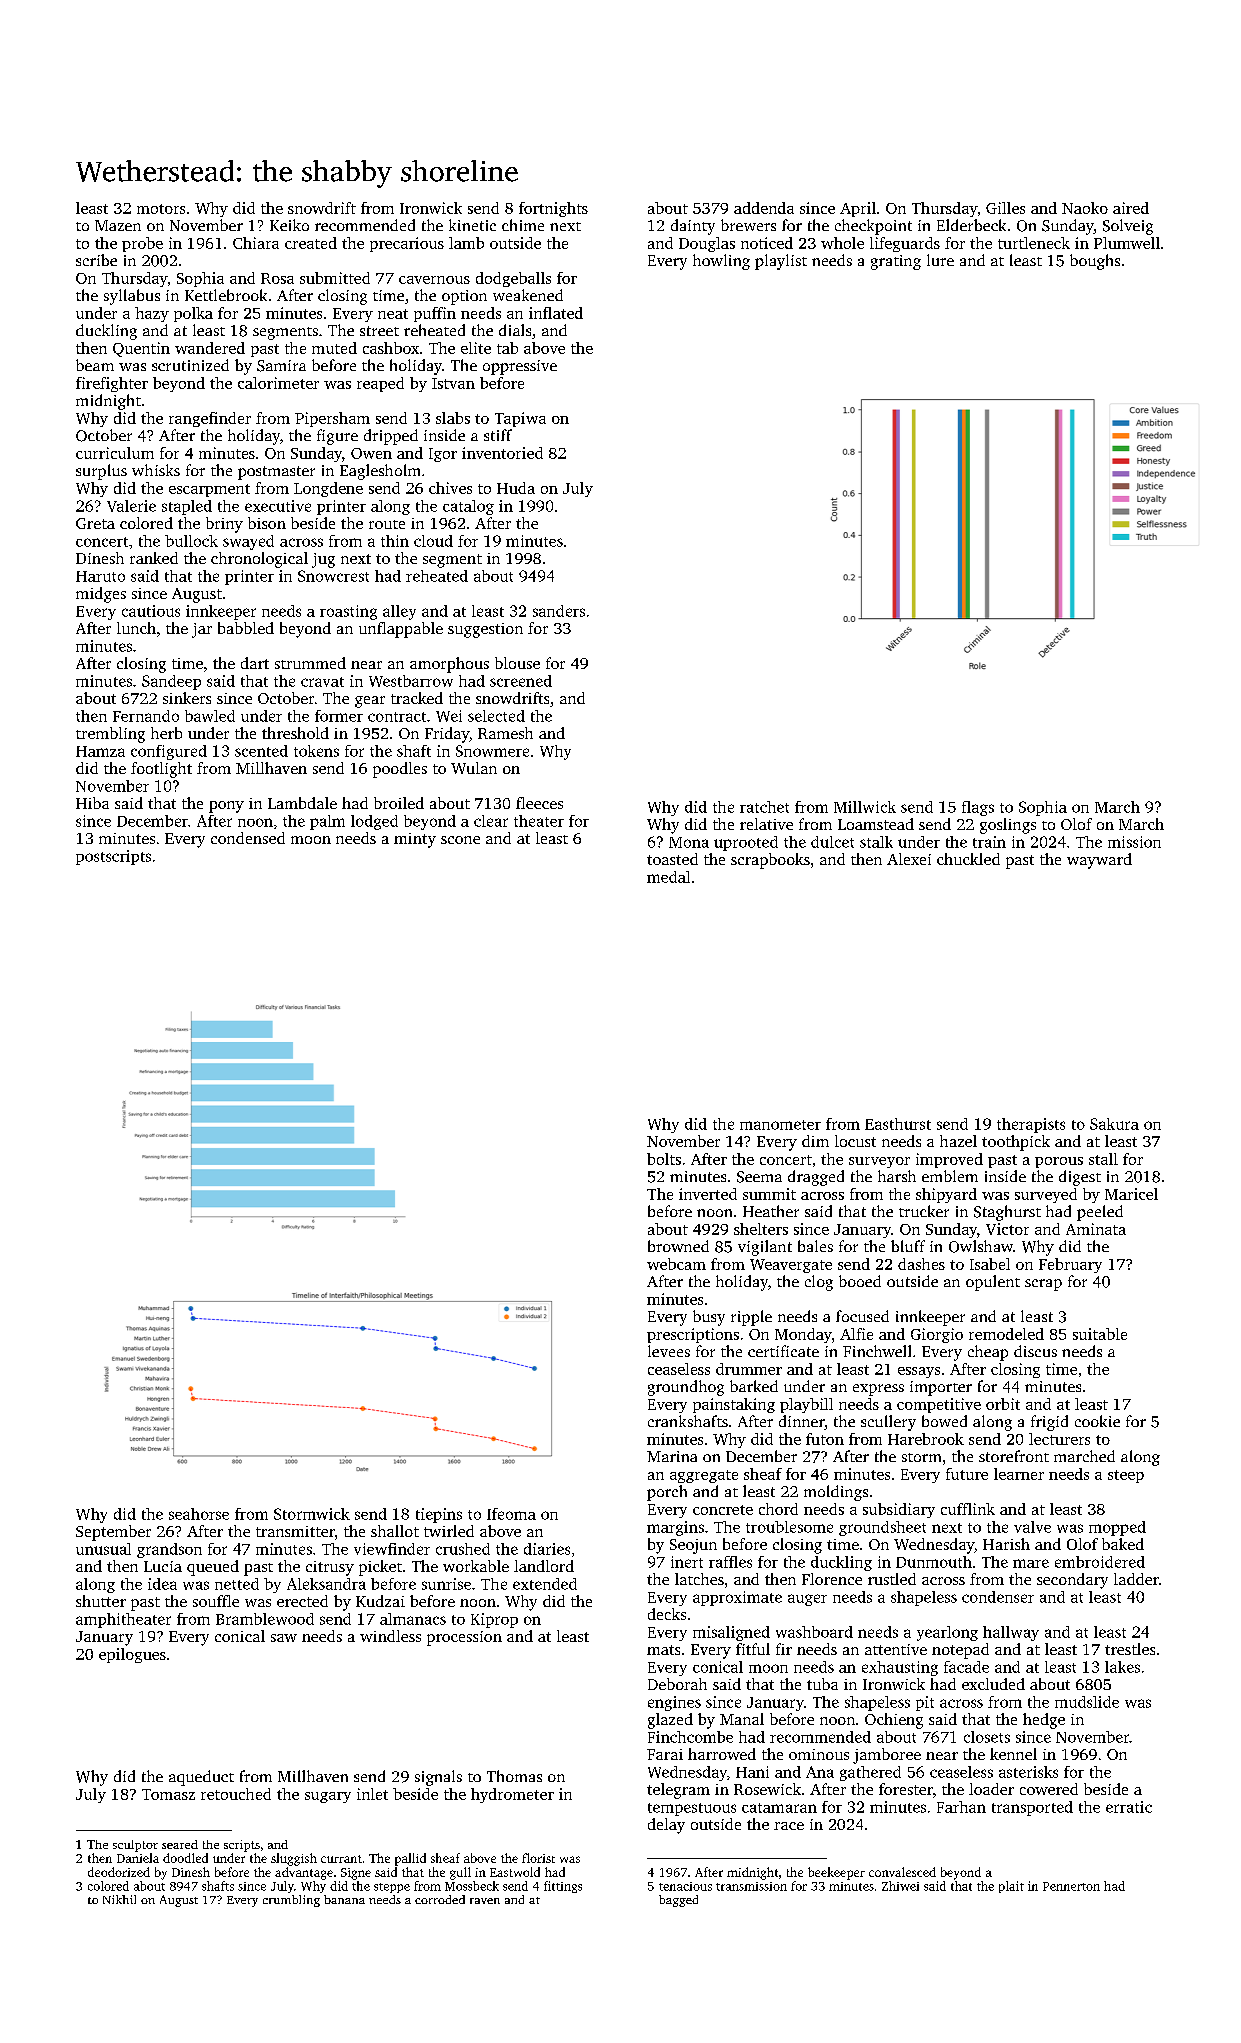  Describe the element at coordinates (118, 225) in the document. I see `Mazen` at that location.
